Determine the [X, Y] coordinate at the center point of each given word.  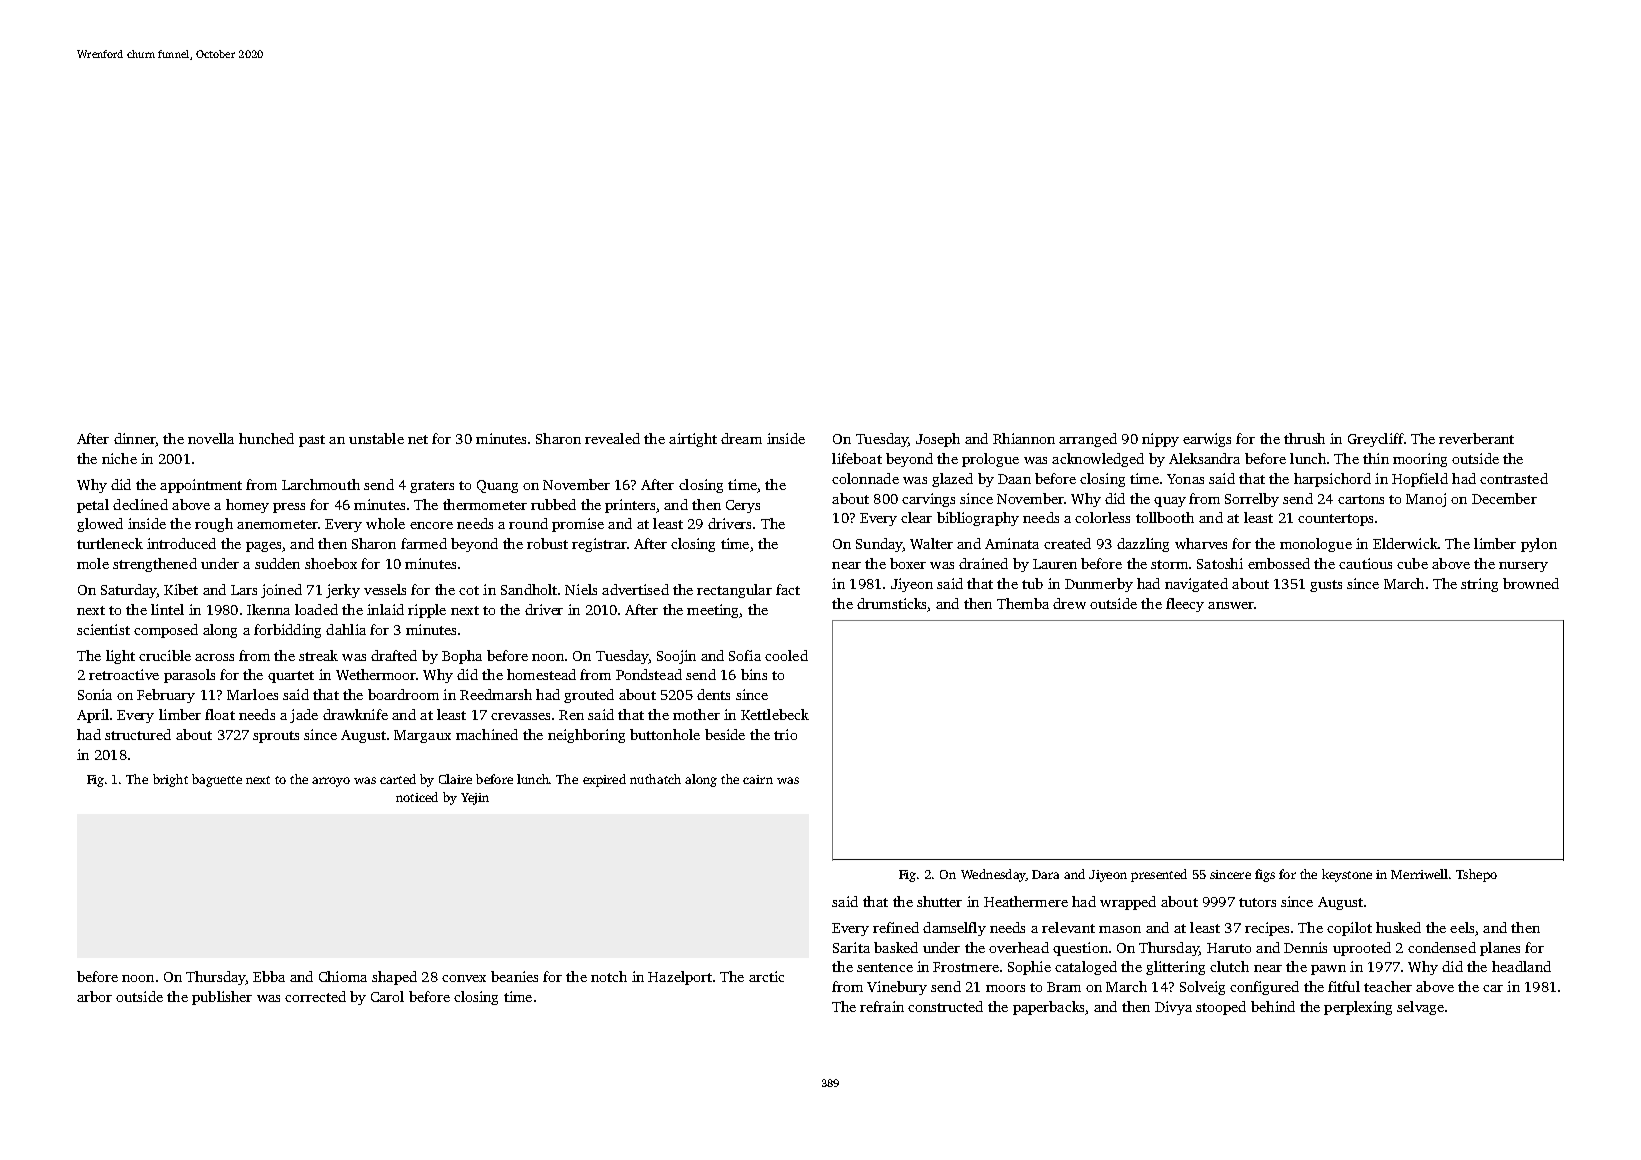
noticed [417, 797]
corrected [315, 996]
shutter [939, 901]
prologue [990, 460]
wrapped [1128, 903]
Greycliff [1375, 440]
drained [983, 563]
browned [1531, 583]
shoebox [331, 563]
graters [432, 487]
